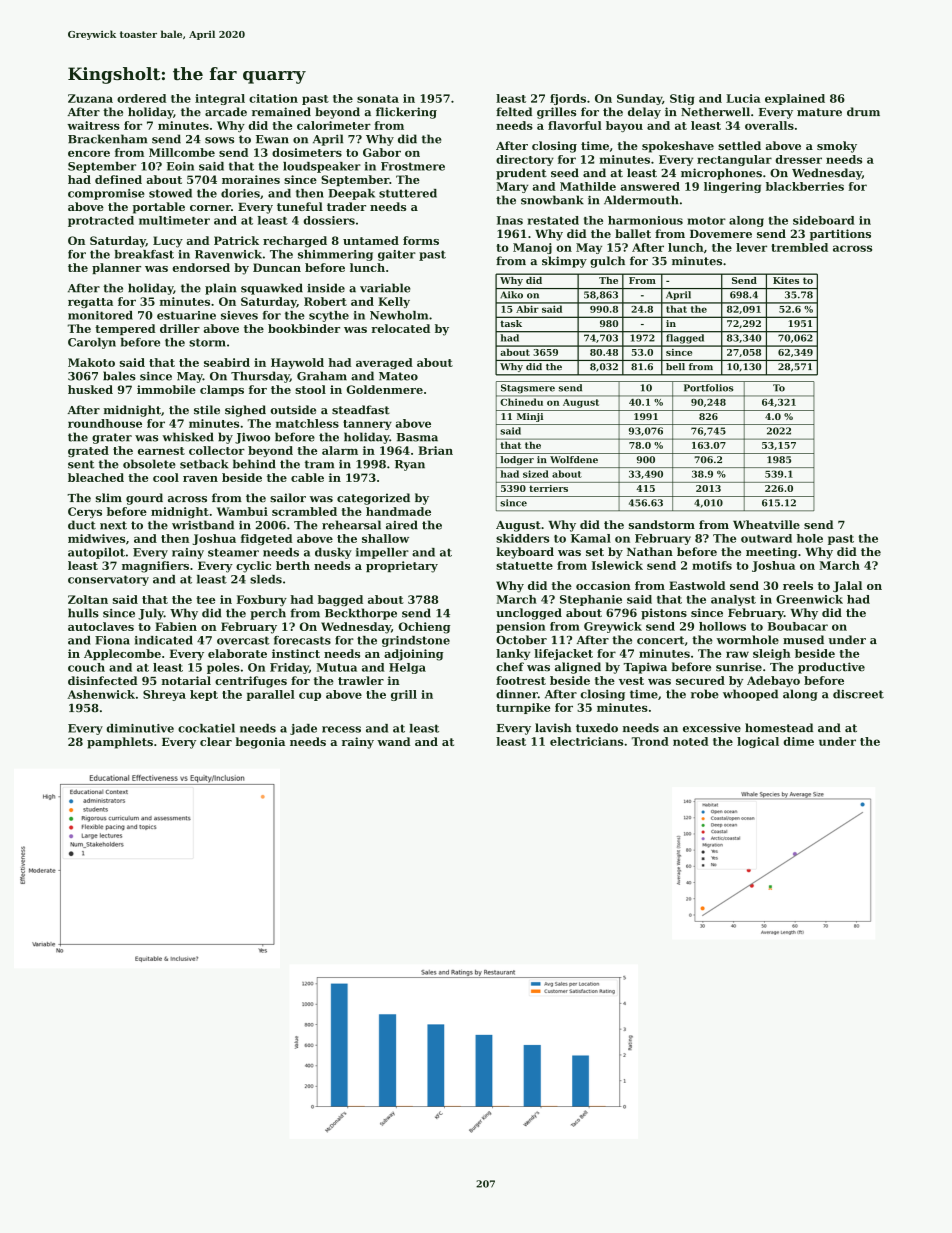  Describe the element at coordinates (260, 743) in the image. I see `begonia` at that location.
